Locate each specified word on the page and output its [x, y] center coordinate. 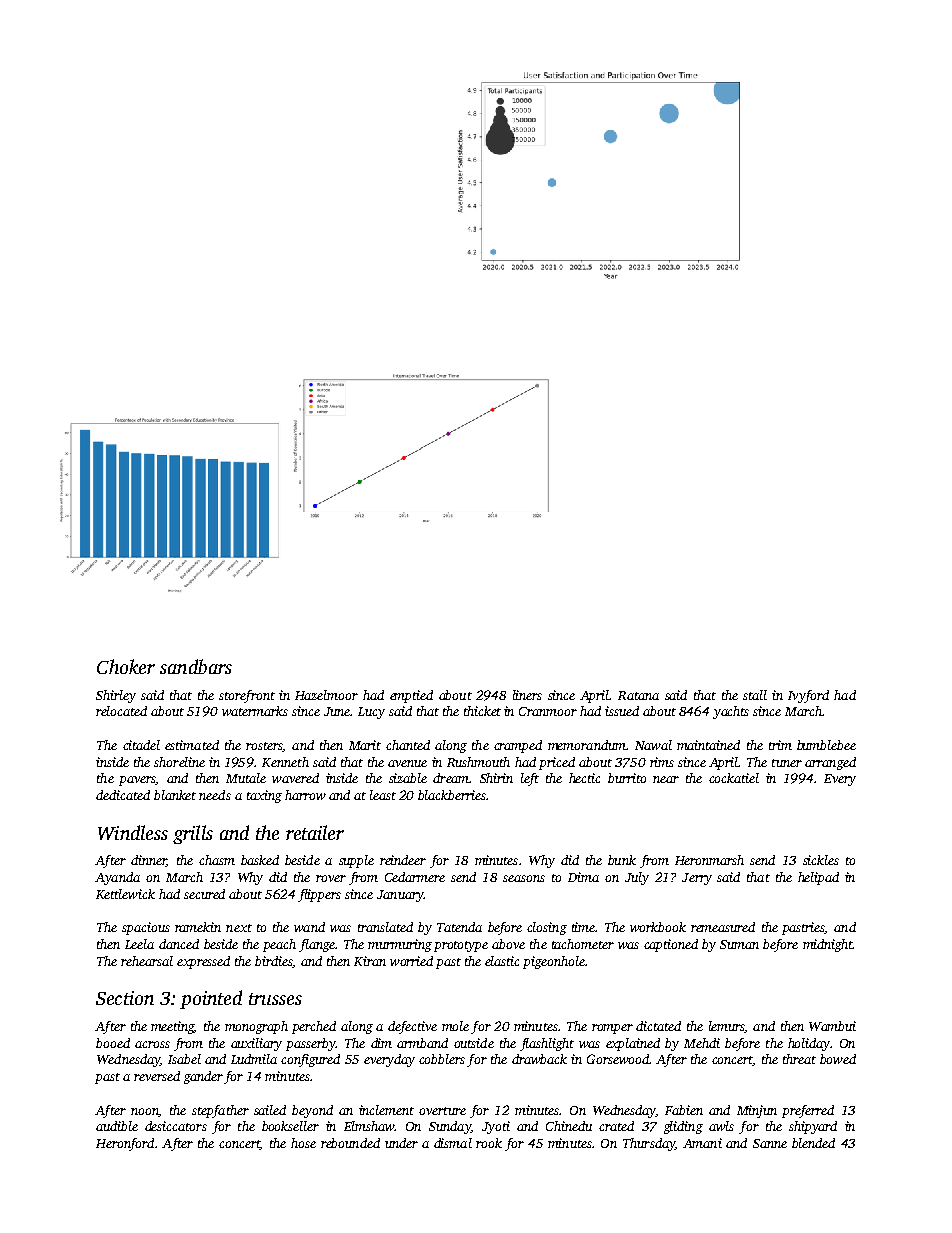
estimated [192, 745]
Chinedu [569, 1126]
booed [113, 1043]
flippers [319, 895]
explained [633, 1044]
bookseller [290, 1126]
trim [780, 745]
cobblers [442, 1059]
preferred [808, 1111]
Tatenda [459, 927]
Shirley [116, 696]
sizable [408, 778]
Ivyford [808, 696]
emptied [411, 696]
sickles [821, 860]
